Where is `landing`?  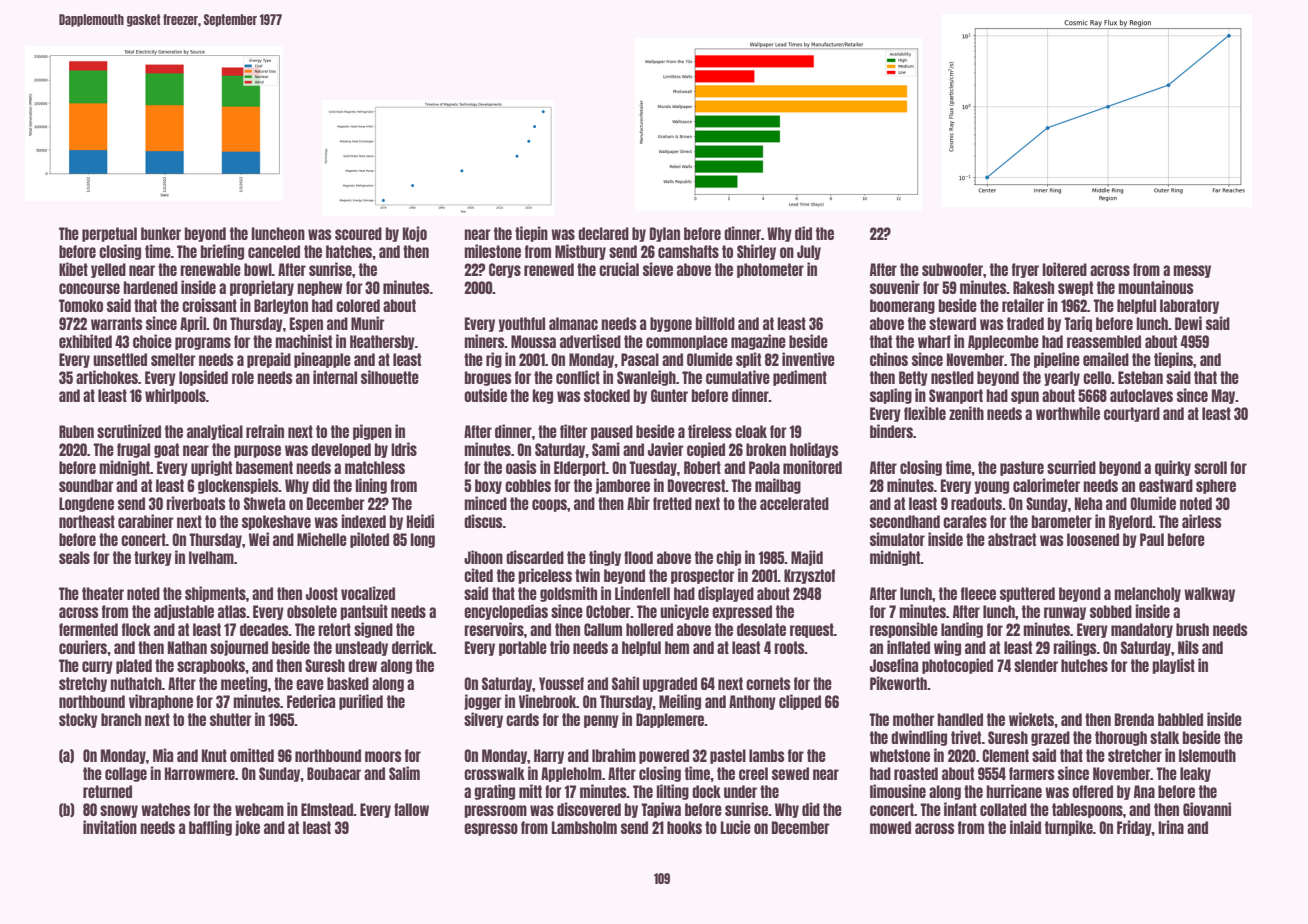 landing is located at coordinates (962, 630).
